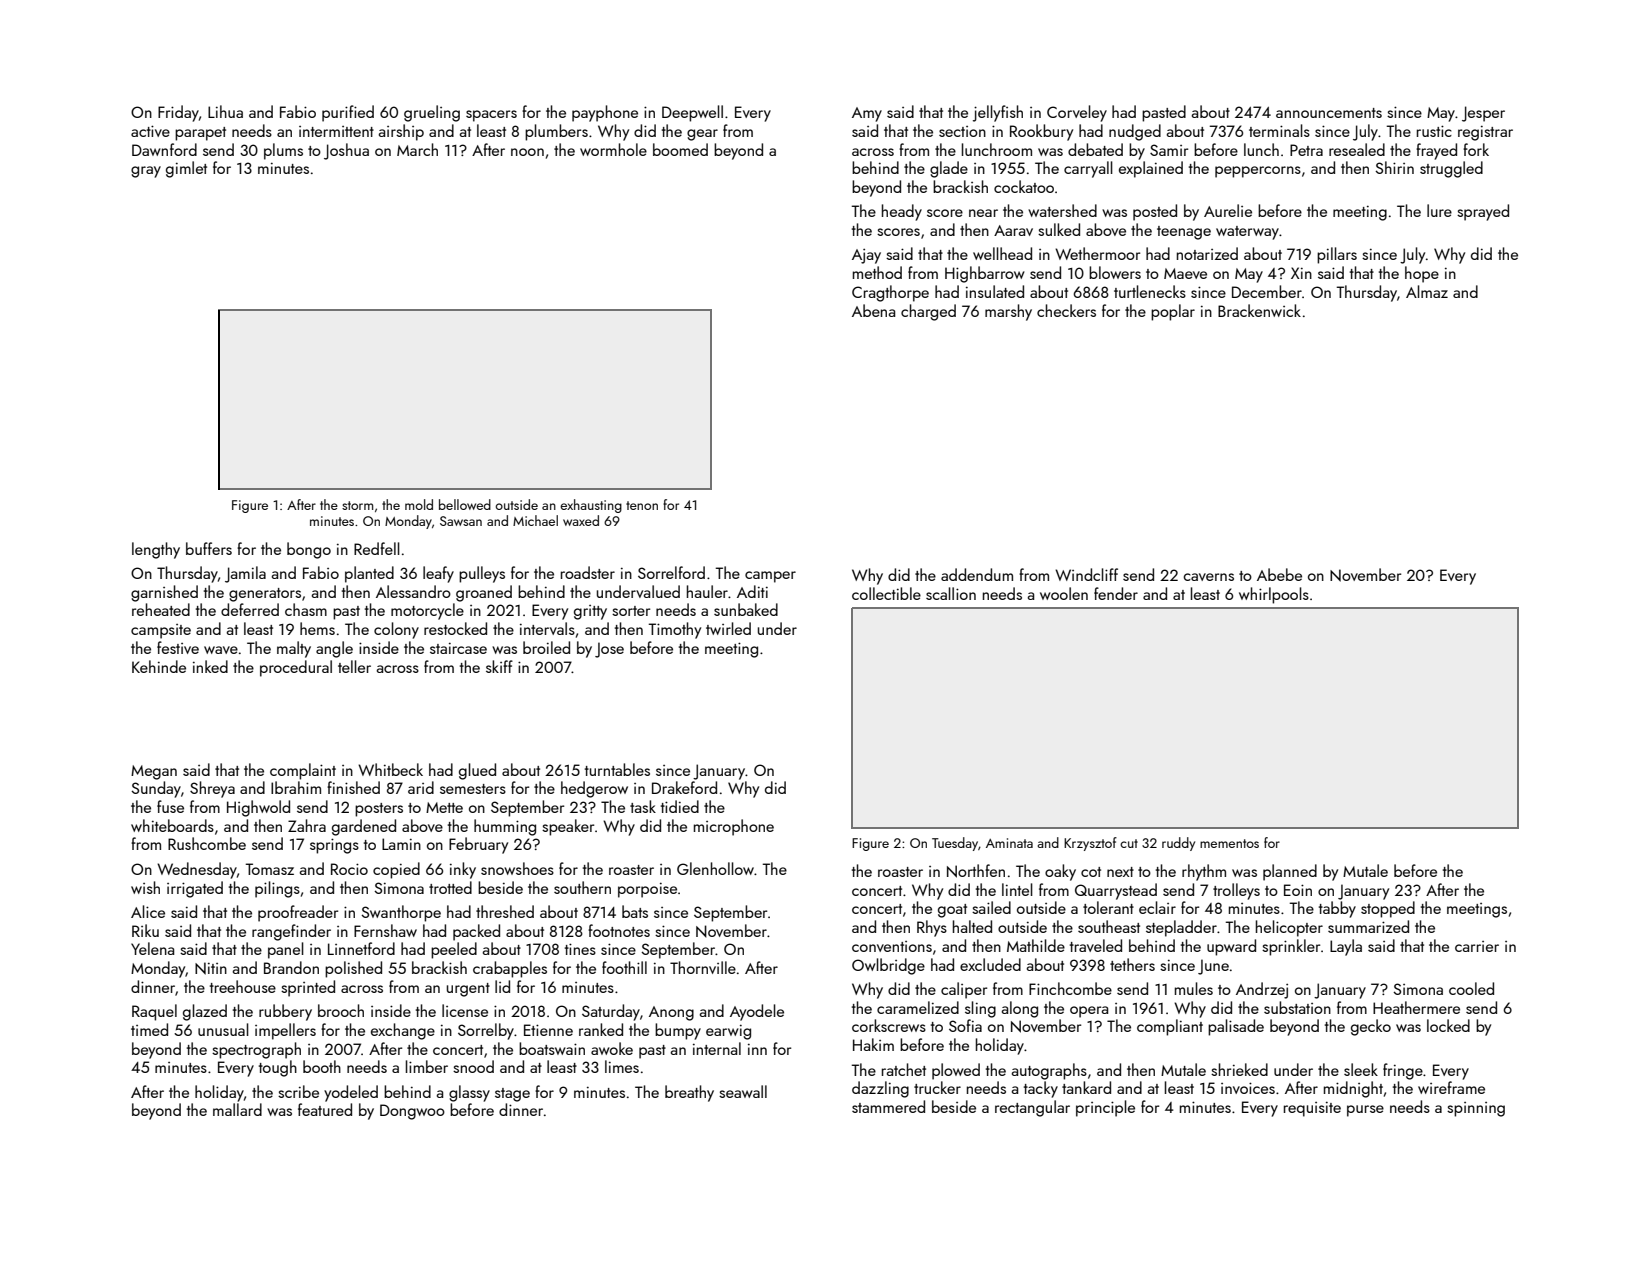  I want to click on whirlpools, so click(1274, 595).
